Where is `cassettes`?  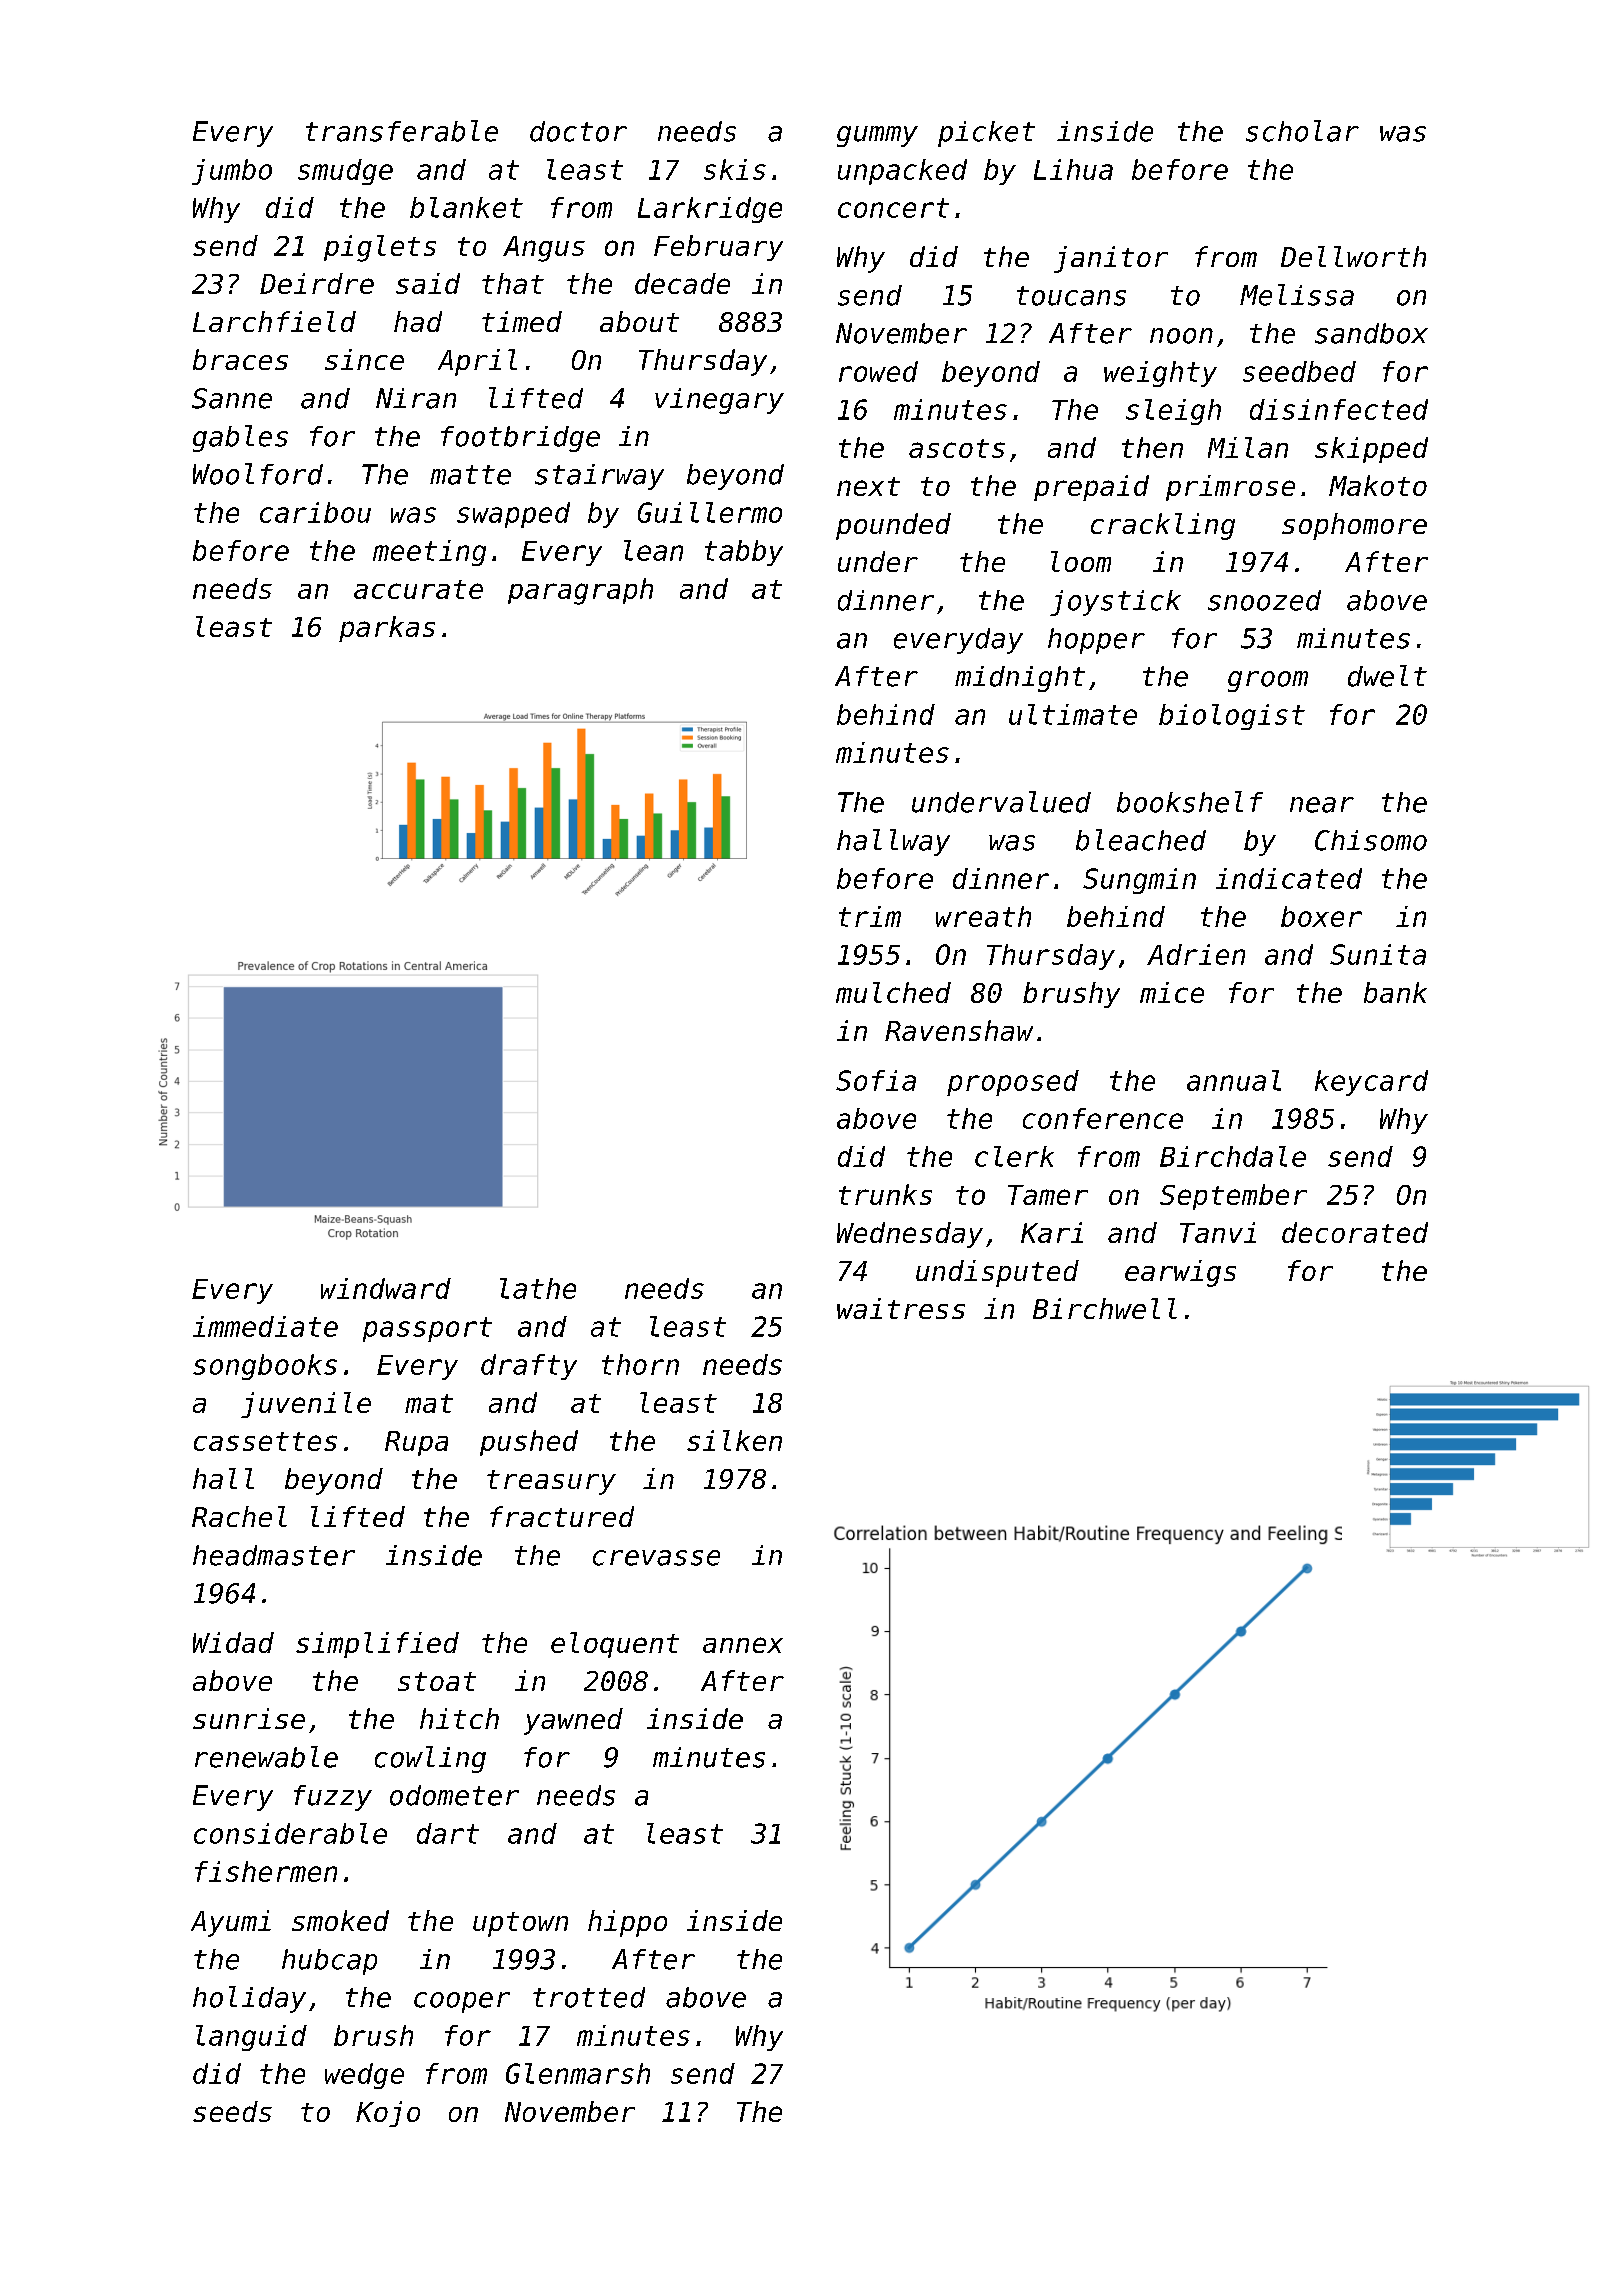
cassettes is located at coordinates (265, 1441).
